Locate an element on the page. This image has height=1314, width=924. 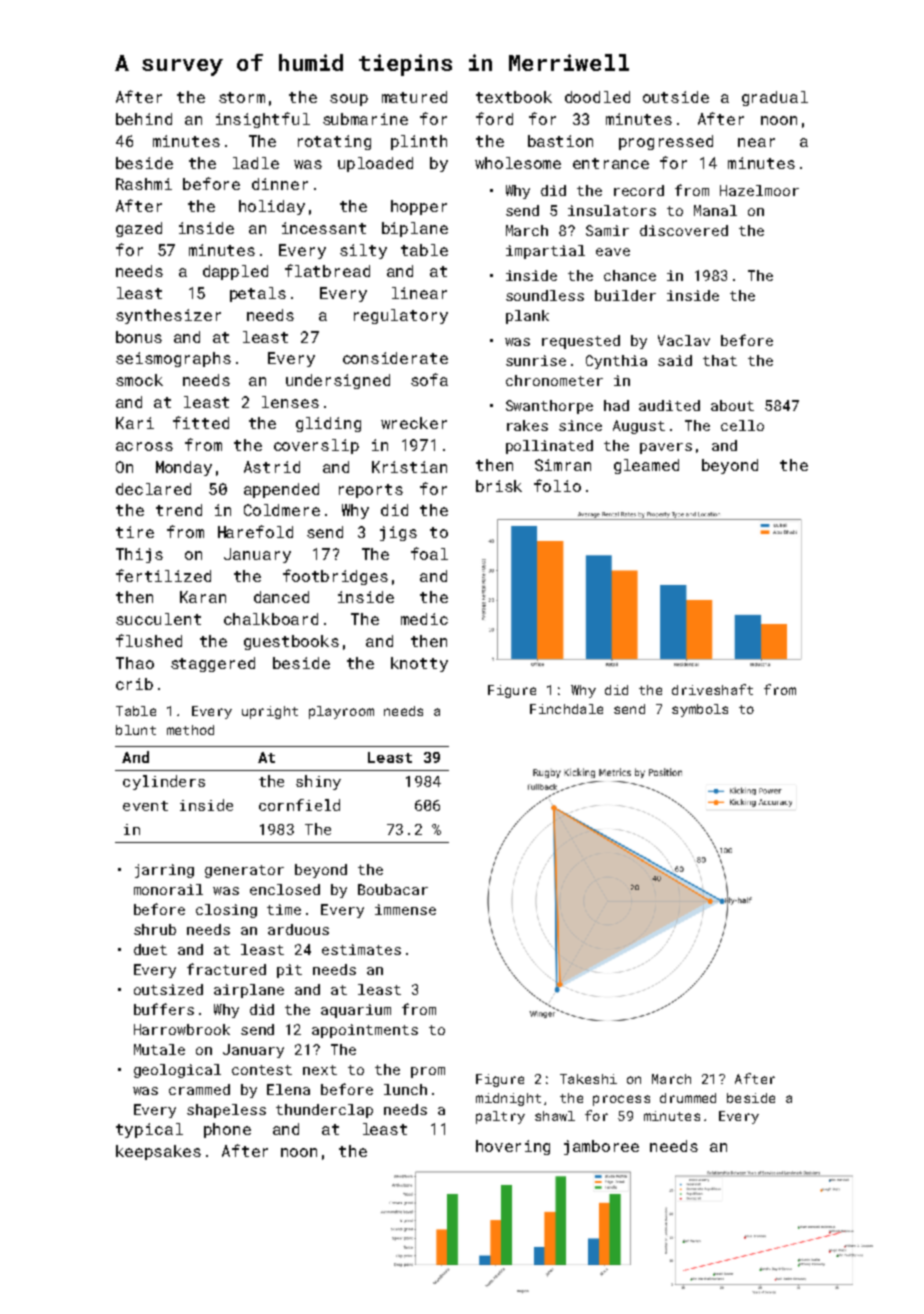
symbols is located at coordinates (700, 710).
